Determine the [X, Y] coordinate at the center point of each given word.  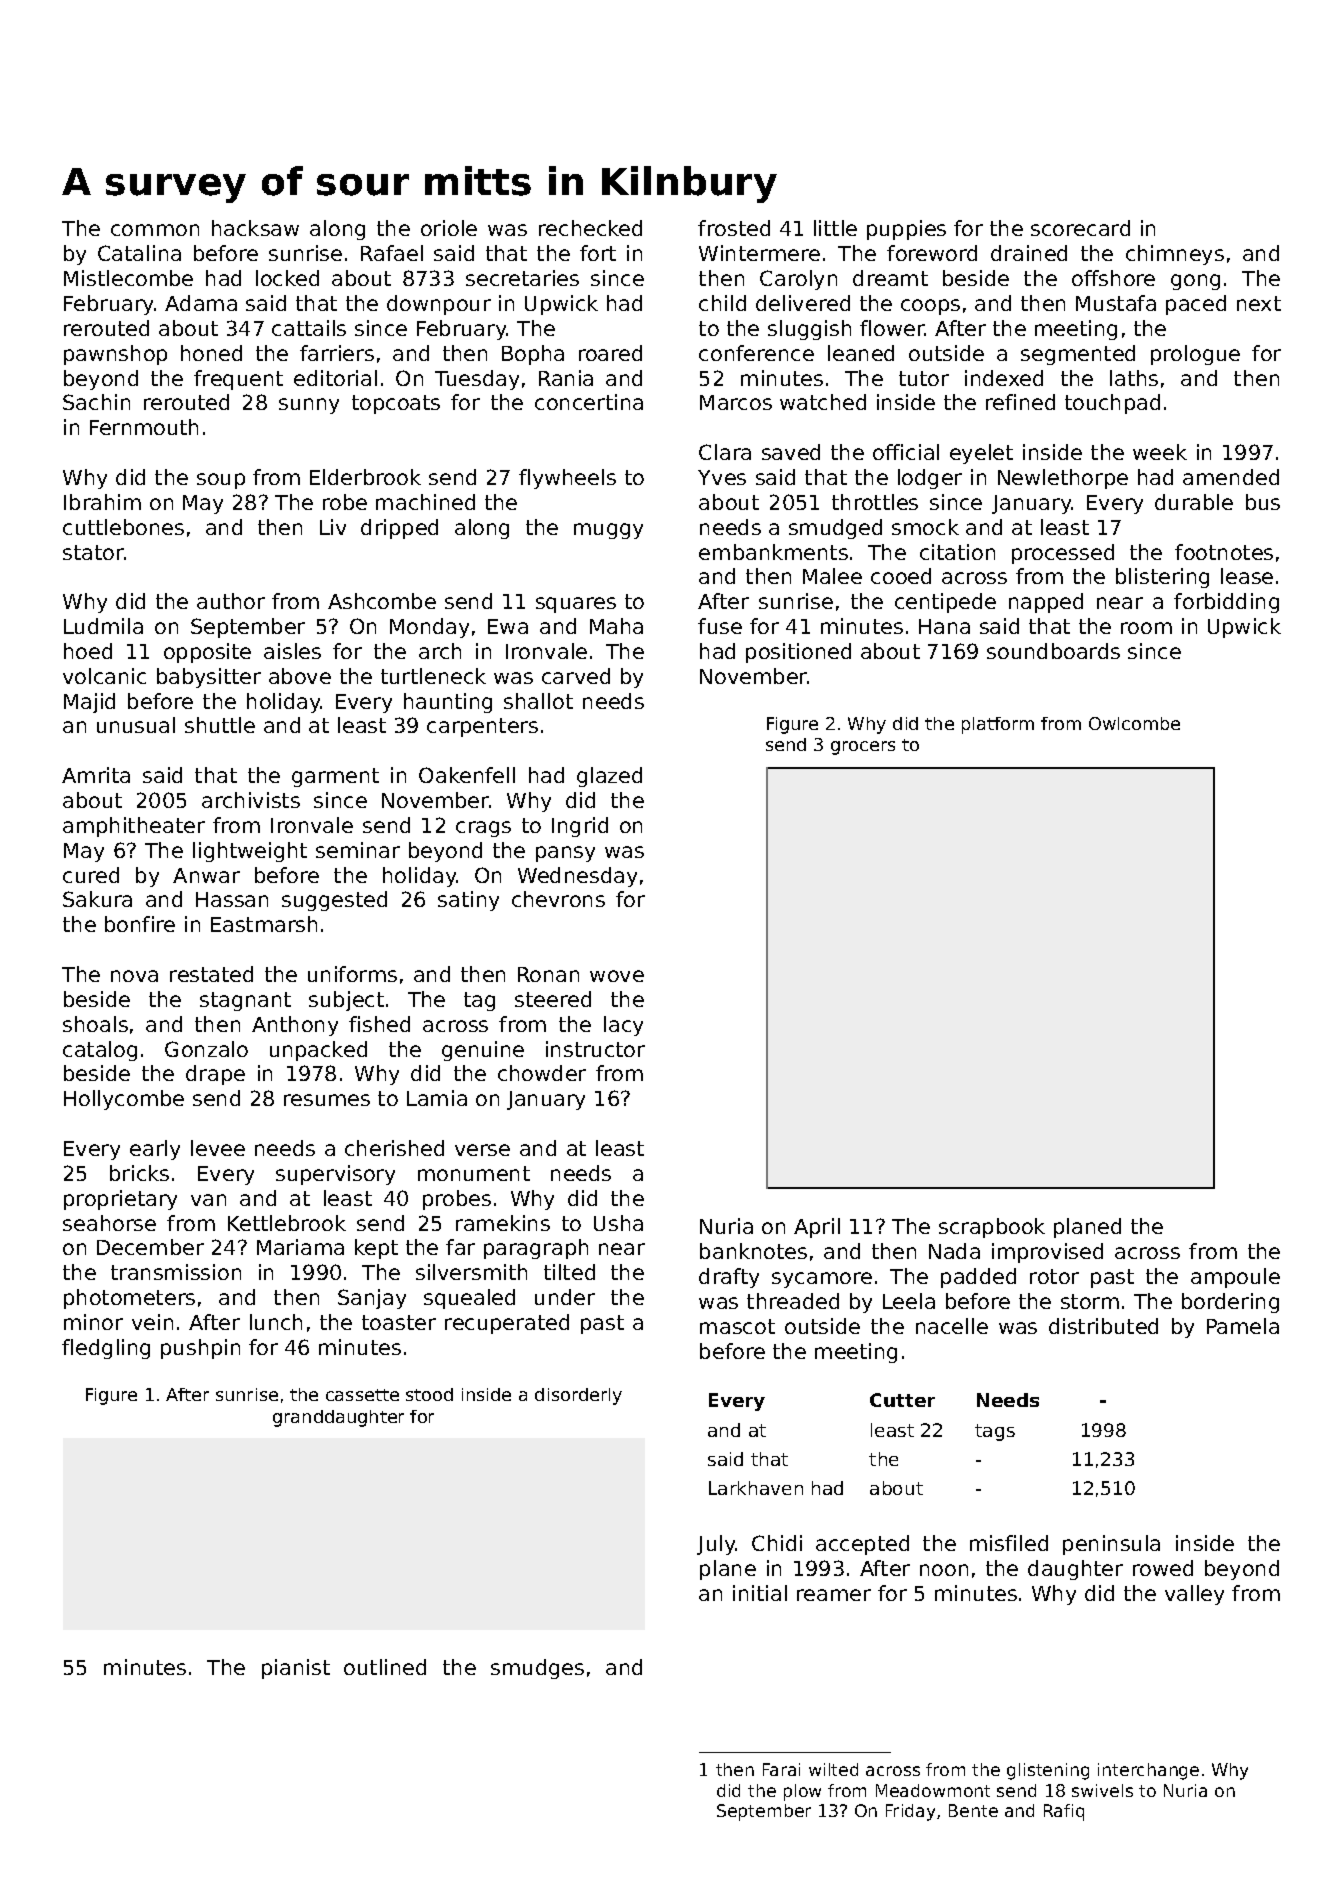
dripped [399, 529]
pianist [296, 1669]
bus [1263, 502]
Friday [910, 1812]
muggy [608, 531]
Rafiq [1064, 1812]
